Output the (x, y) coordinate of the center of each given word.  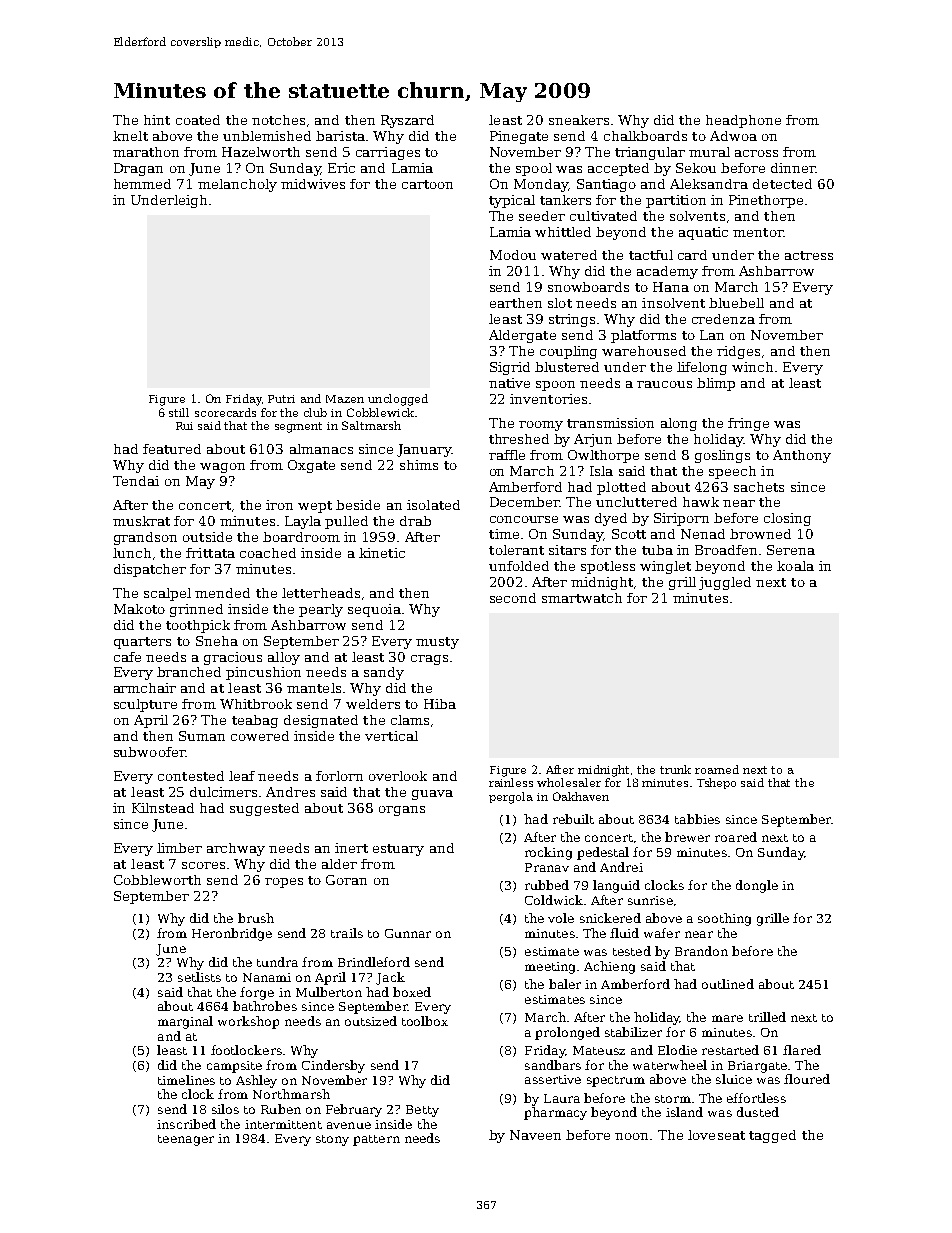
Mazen (345, 399)
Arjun (593, 440)
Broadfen (726, 550)
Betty (422, 1111)
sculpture (145, 705)
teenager (186, 1140)
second (513, 598)
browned (760, 534)
